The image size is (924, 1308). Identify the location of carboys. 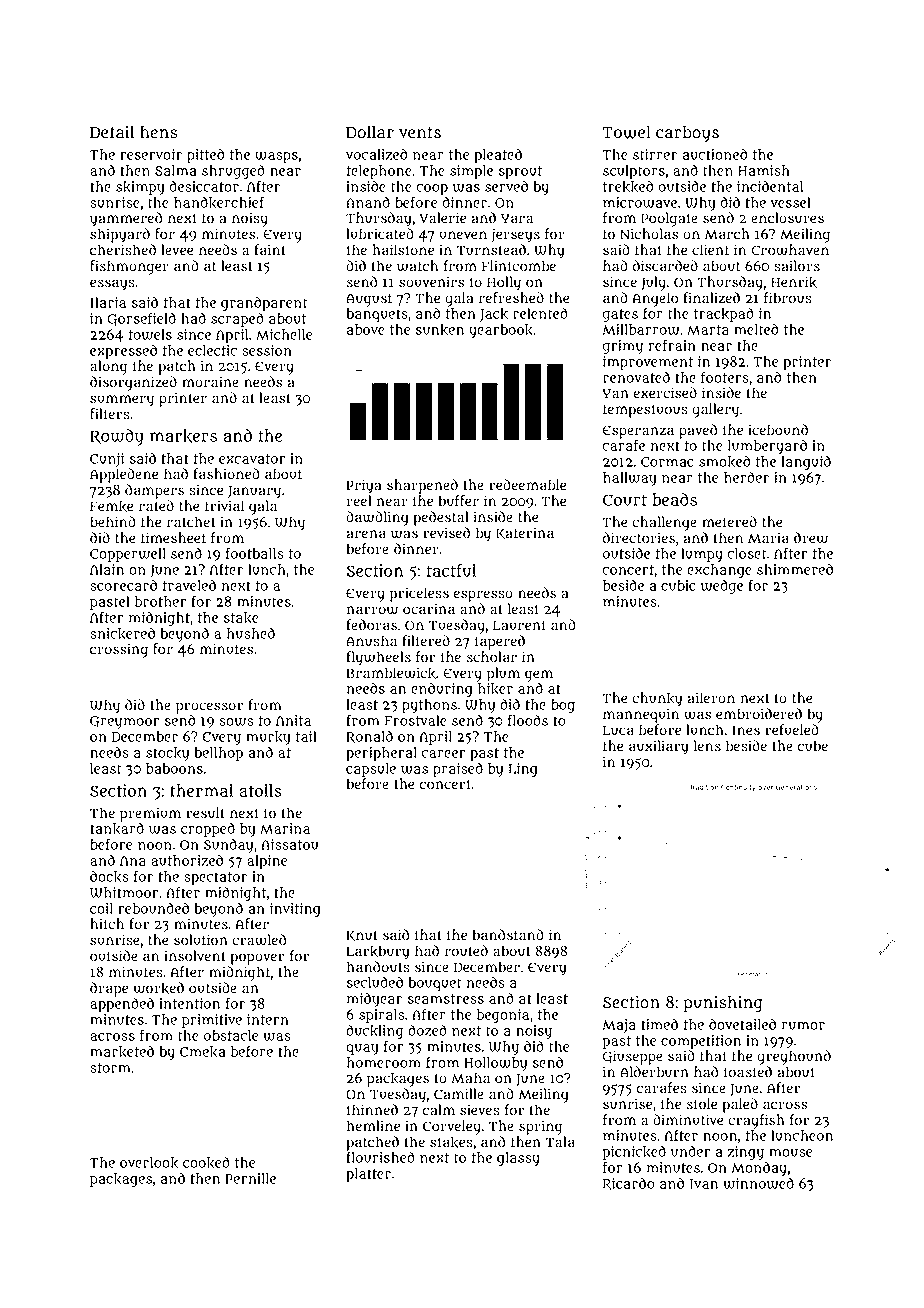
(687, 134).
